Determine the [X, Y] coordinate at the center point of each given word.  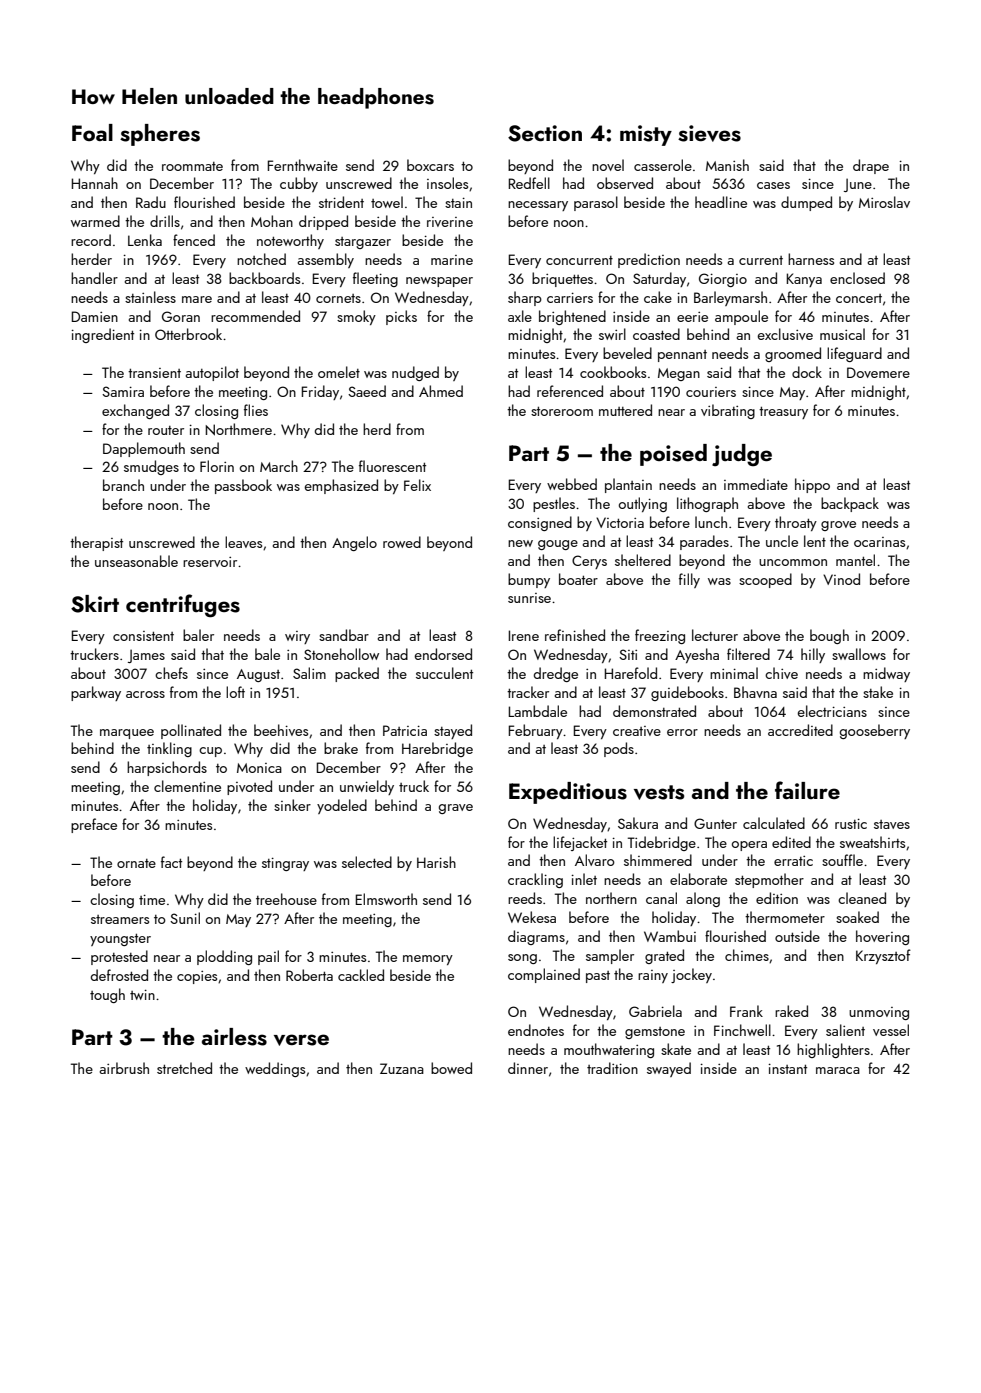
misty [646, 135]
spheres [160, 135]
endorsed [443, 654]
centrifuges [183, 606]
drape [871, 166]
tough [107, 995]
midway [886, 674]
